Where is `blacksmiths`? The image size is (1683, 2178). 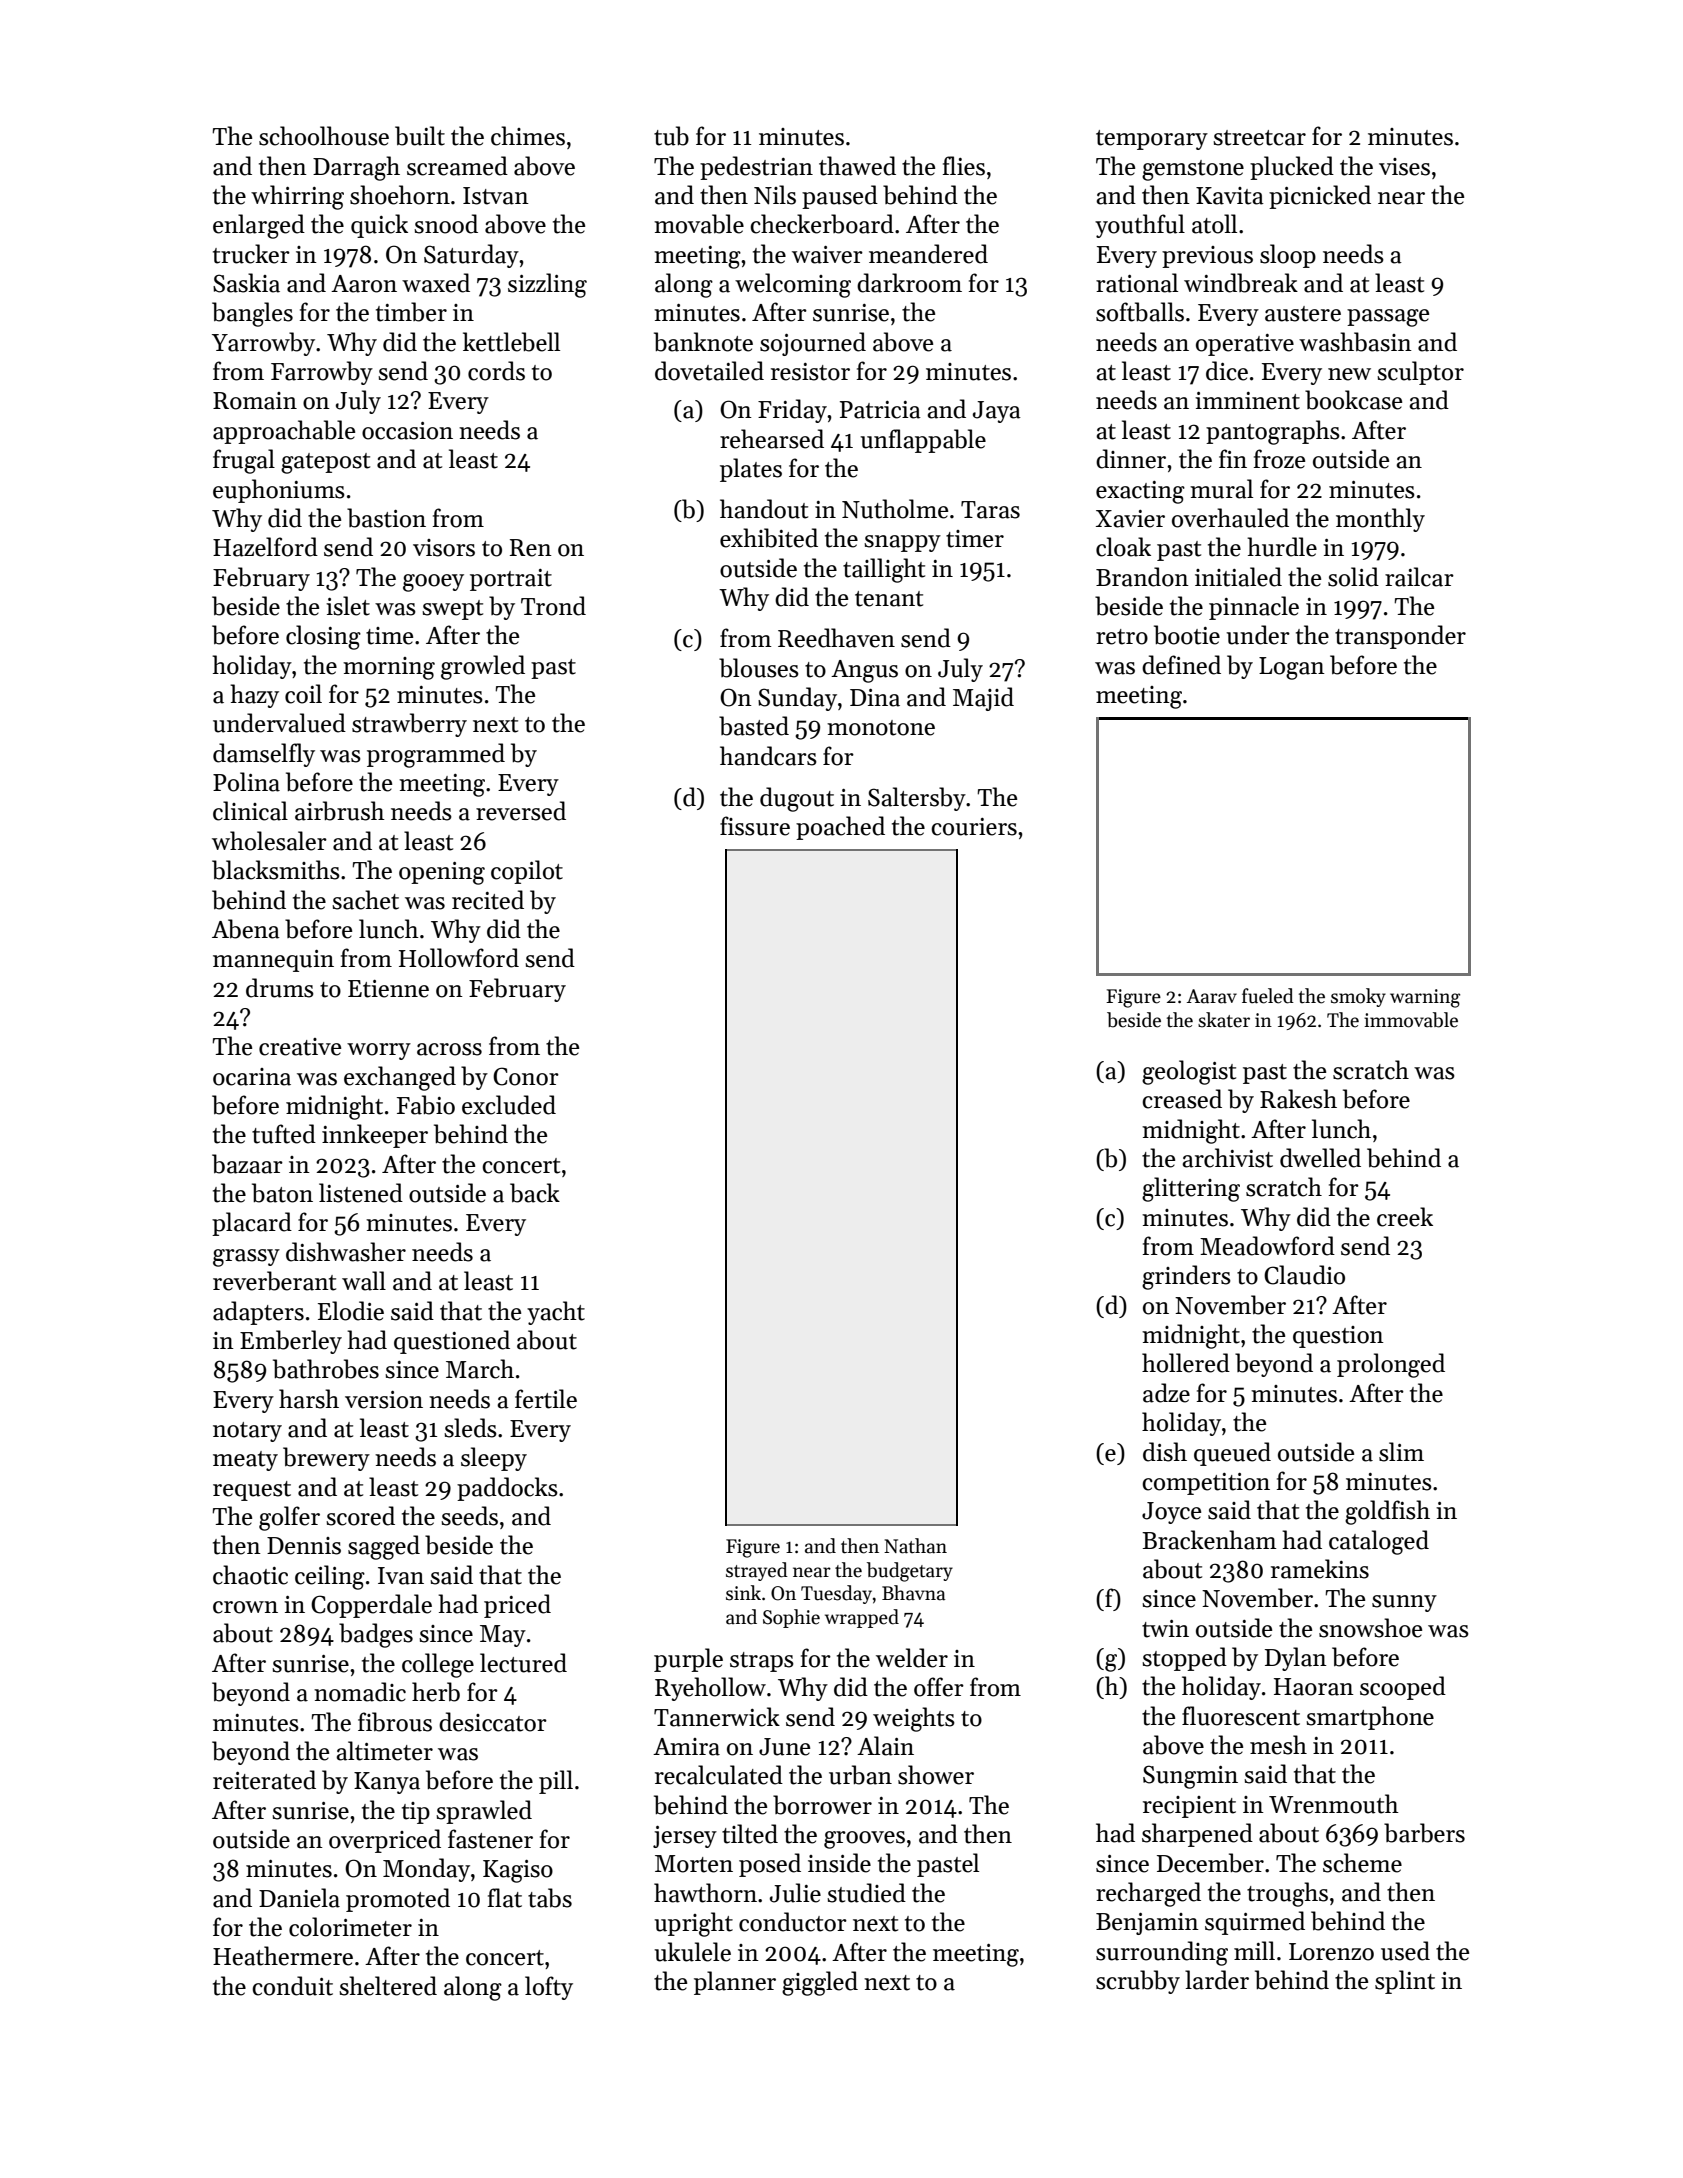
blacksmiths is located at coordinates (276, 870).
